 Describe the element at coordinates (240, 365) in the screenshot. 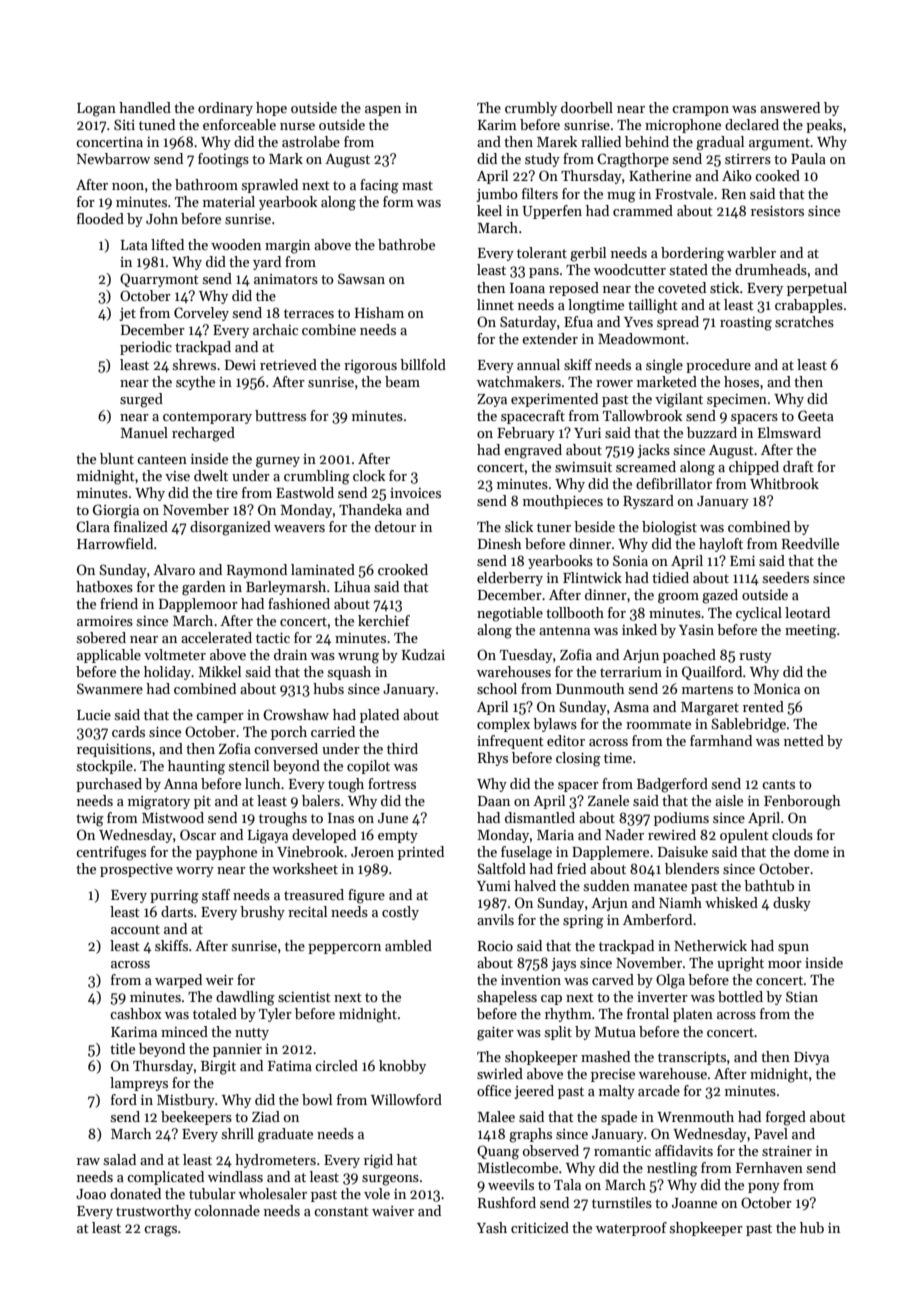

I see `Dewi` at that location.
